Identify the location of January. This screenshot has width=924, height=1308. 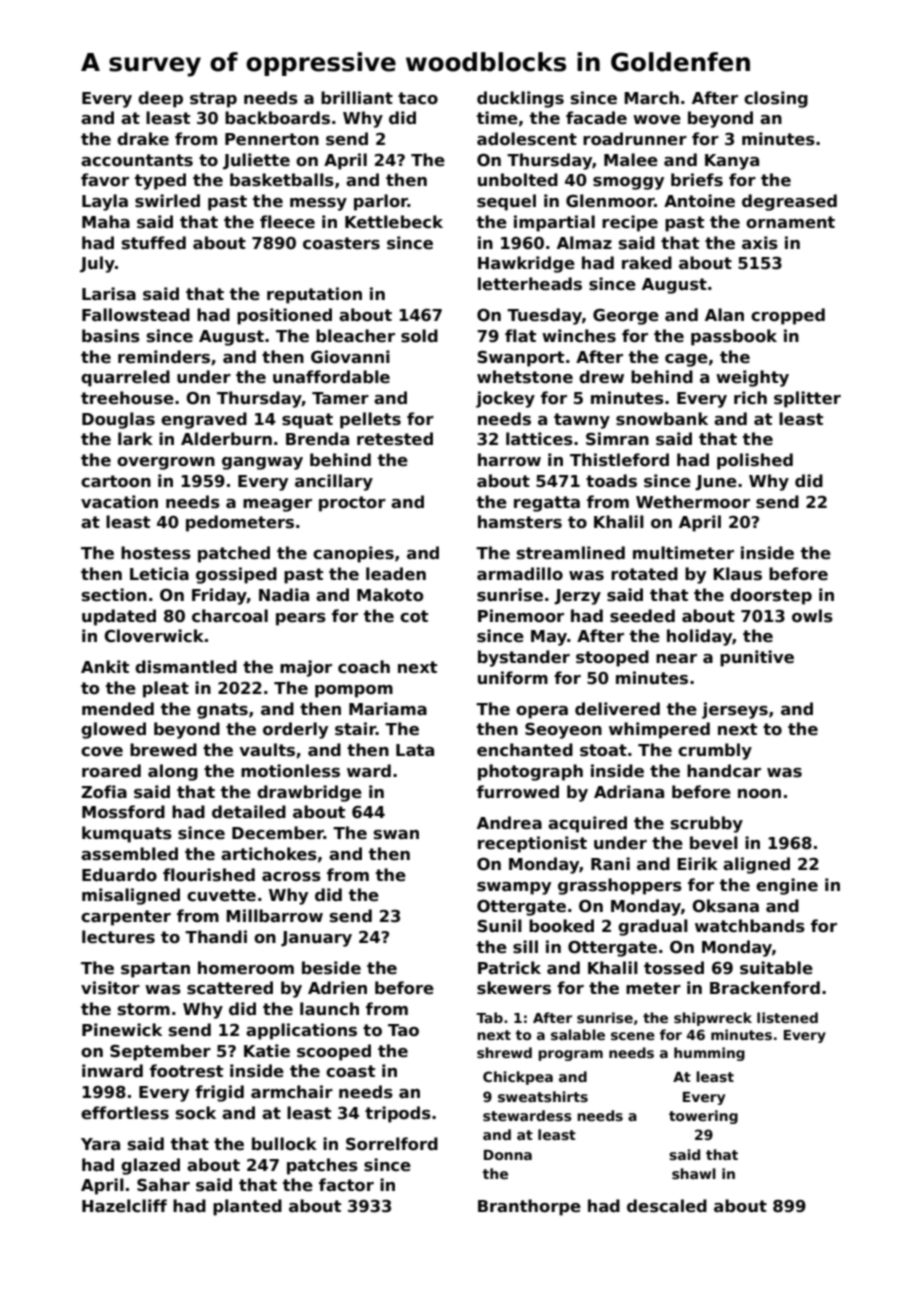
(316, 939).
